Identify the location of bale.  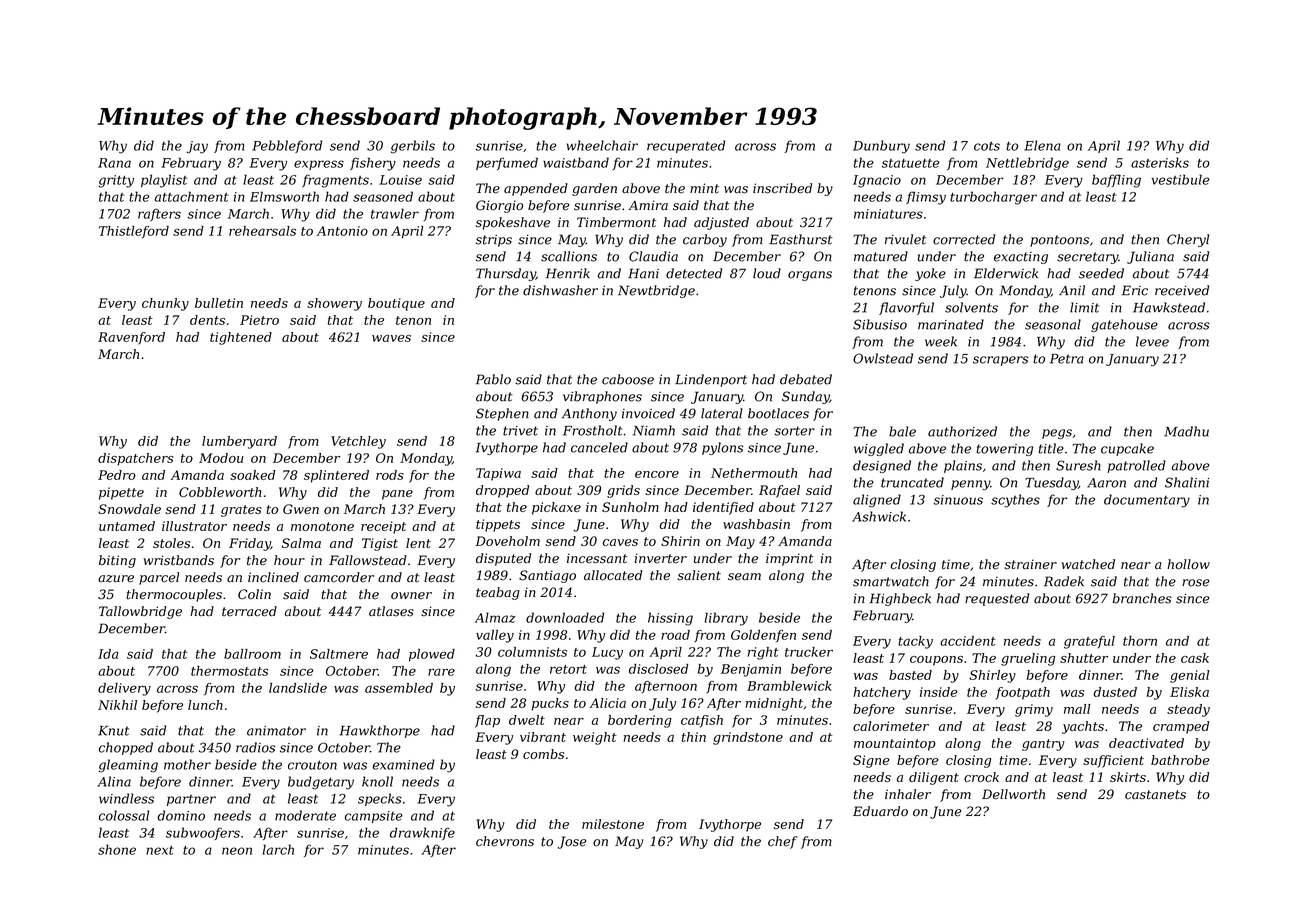
(902, 431).
